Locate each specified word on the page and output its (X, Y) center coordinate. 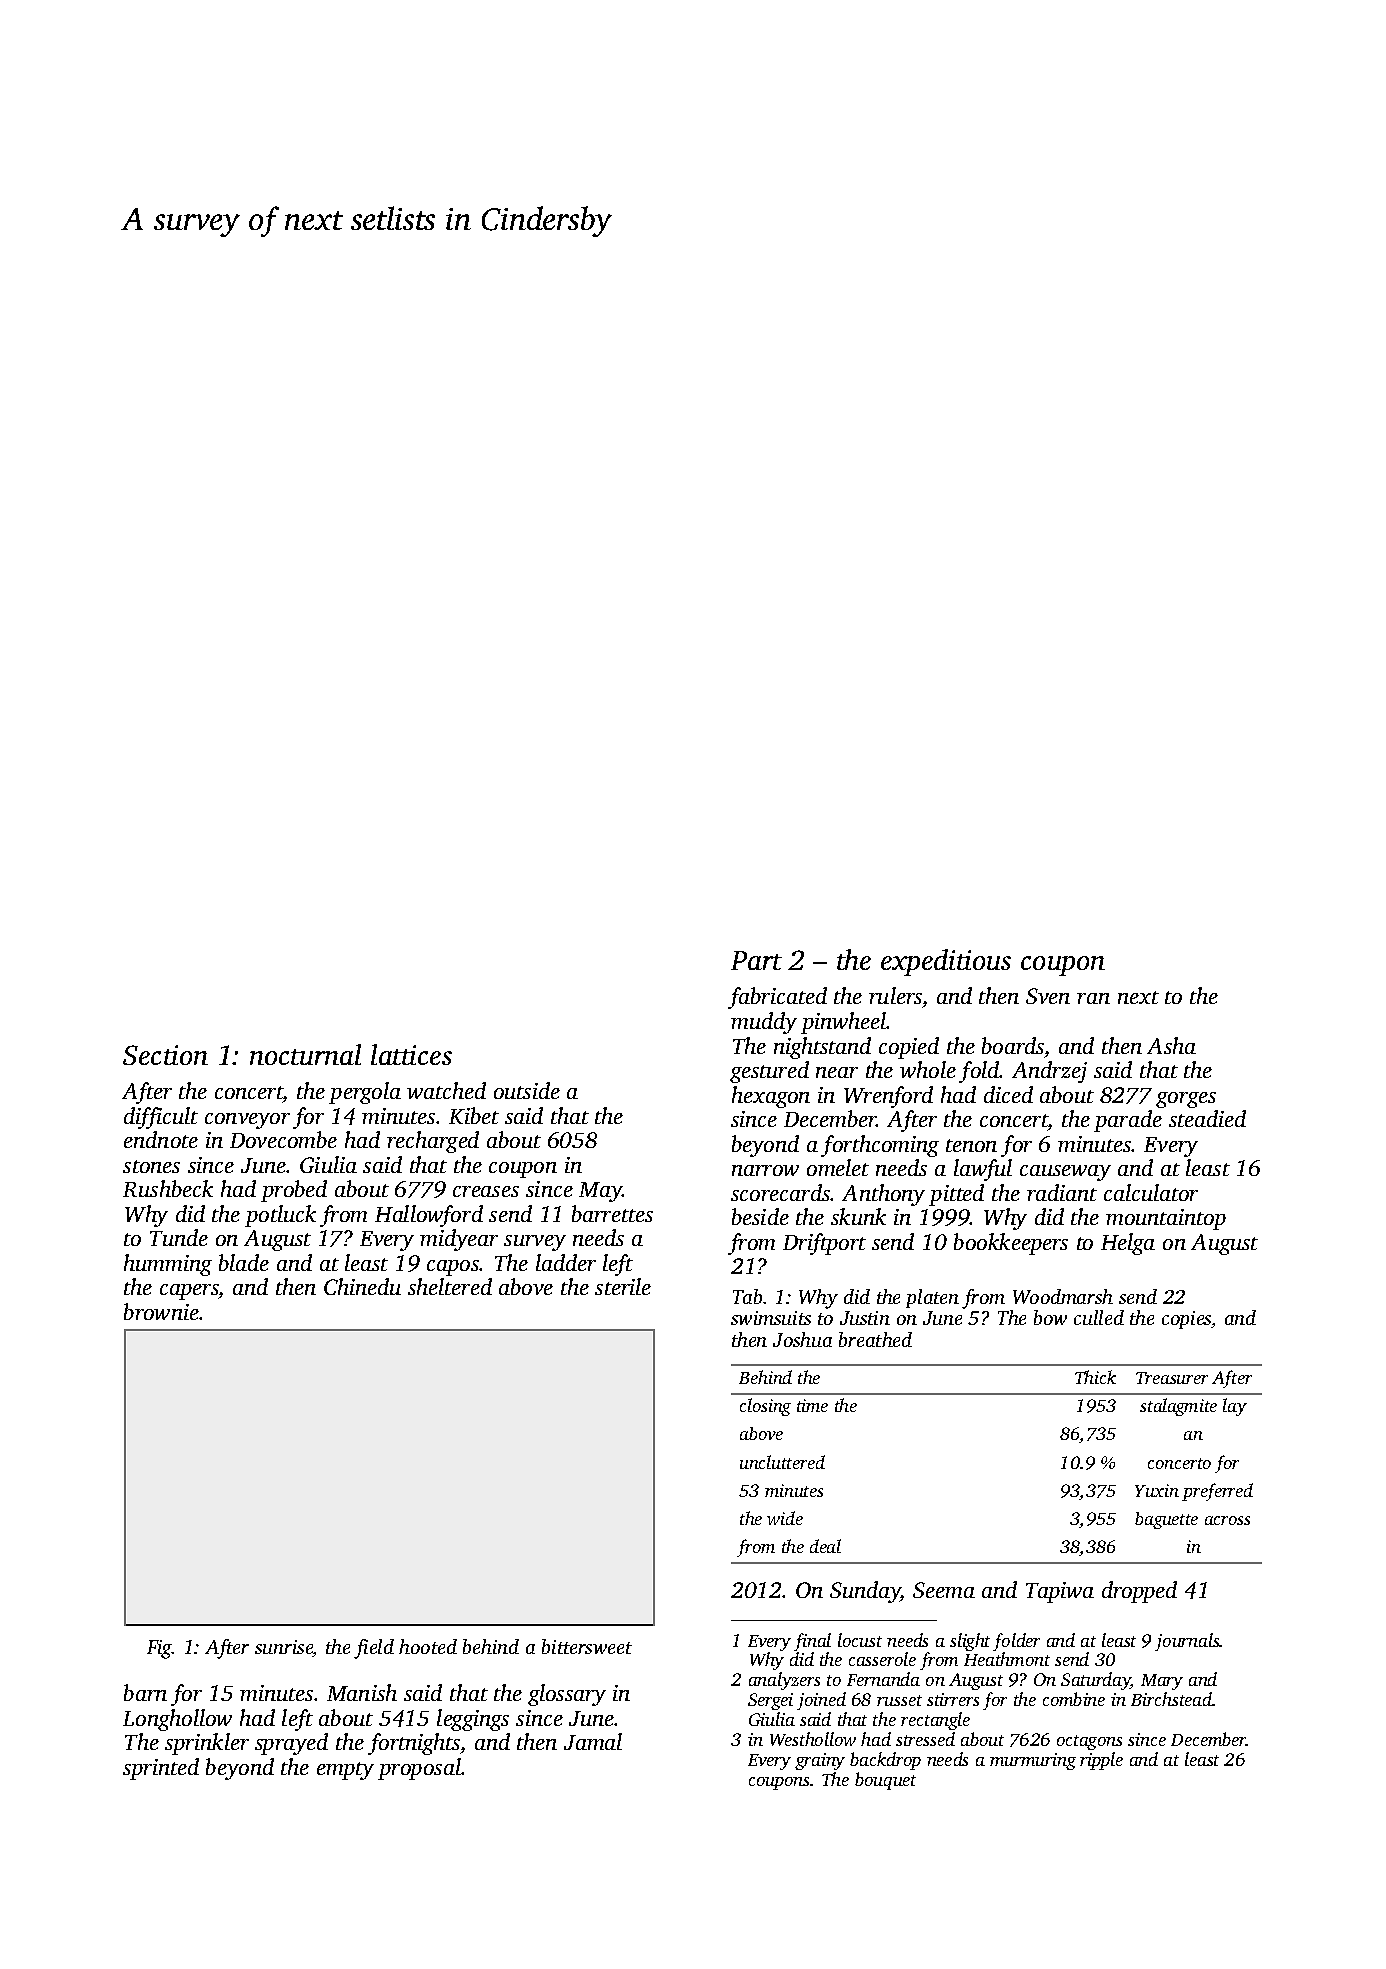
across (1227, 1520)
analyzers (784, 1681)
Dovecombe (283, 1139)
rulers (895, 995)
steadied (1207, 1118)
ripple (1101, 1761)
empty (345, 1771)
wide (785, 1518)
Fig (160, 1649)
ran (1093, 998)
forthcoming (880, 1146)
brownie (161, 1311)
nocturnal (305, 1054)
